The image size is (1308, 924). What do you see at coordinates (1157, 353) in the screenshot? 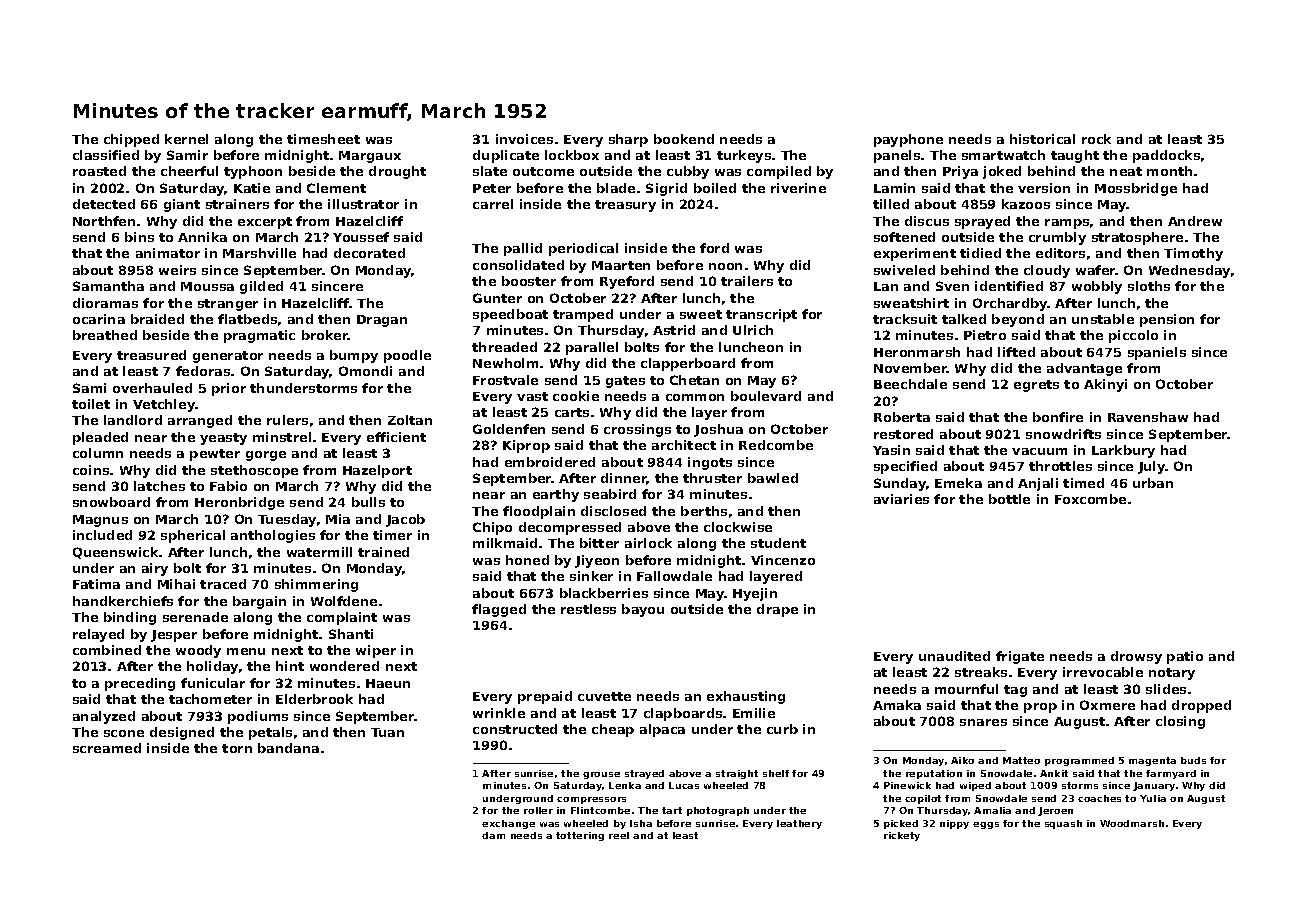
I see `spaniels` at bounding box center [1157, 353].
